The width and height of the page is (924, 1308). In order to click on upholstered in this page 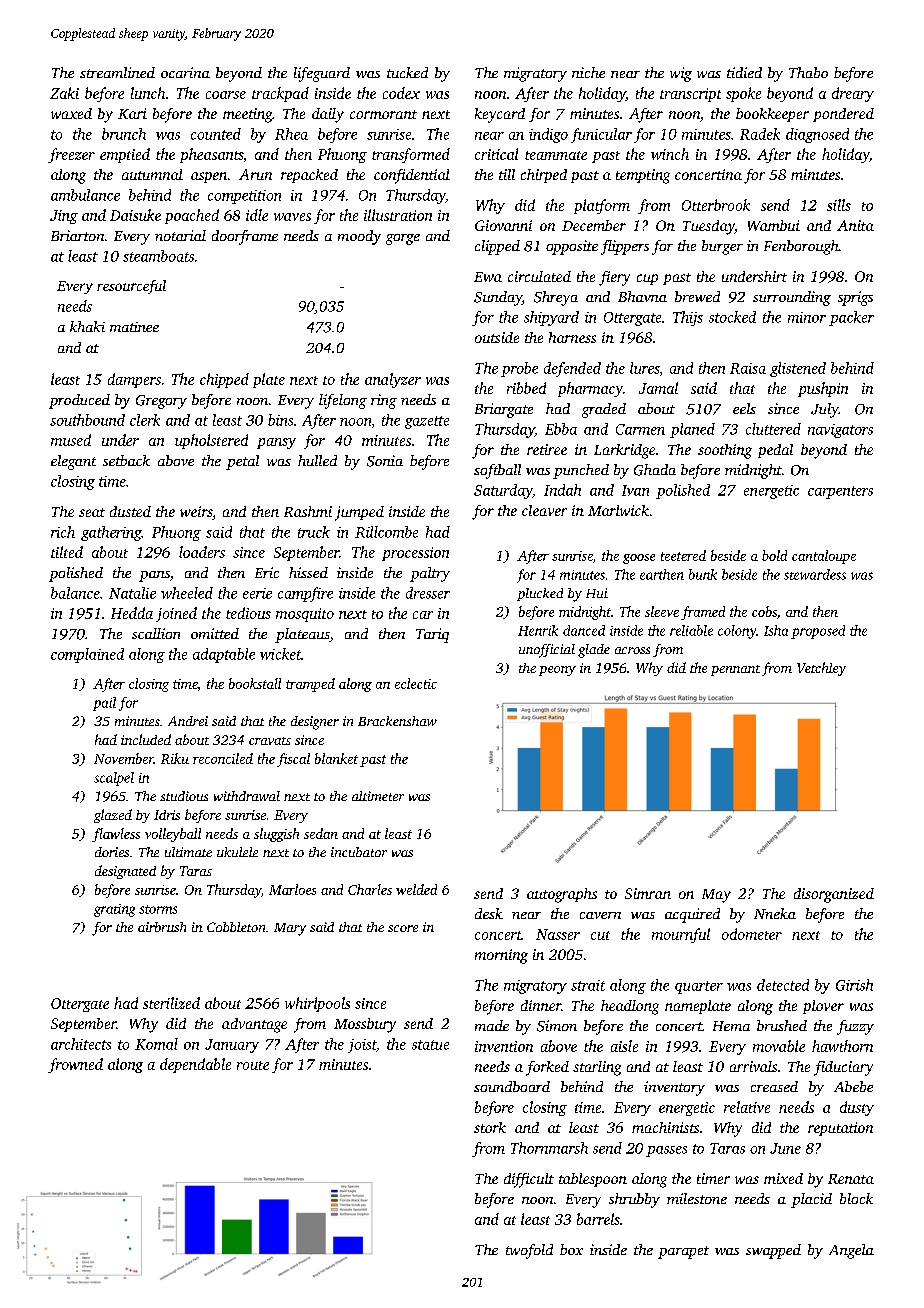, I will do `click(211, 441)`.
